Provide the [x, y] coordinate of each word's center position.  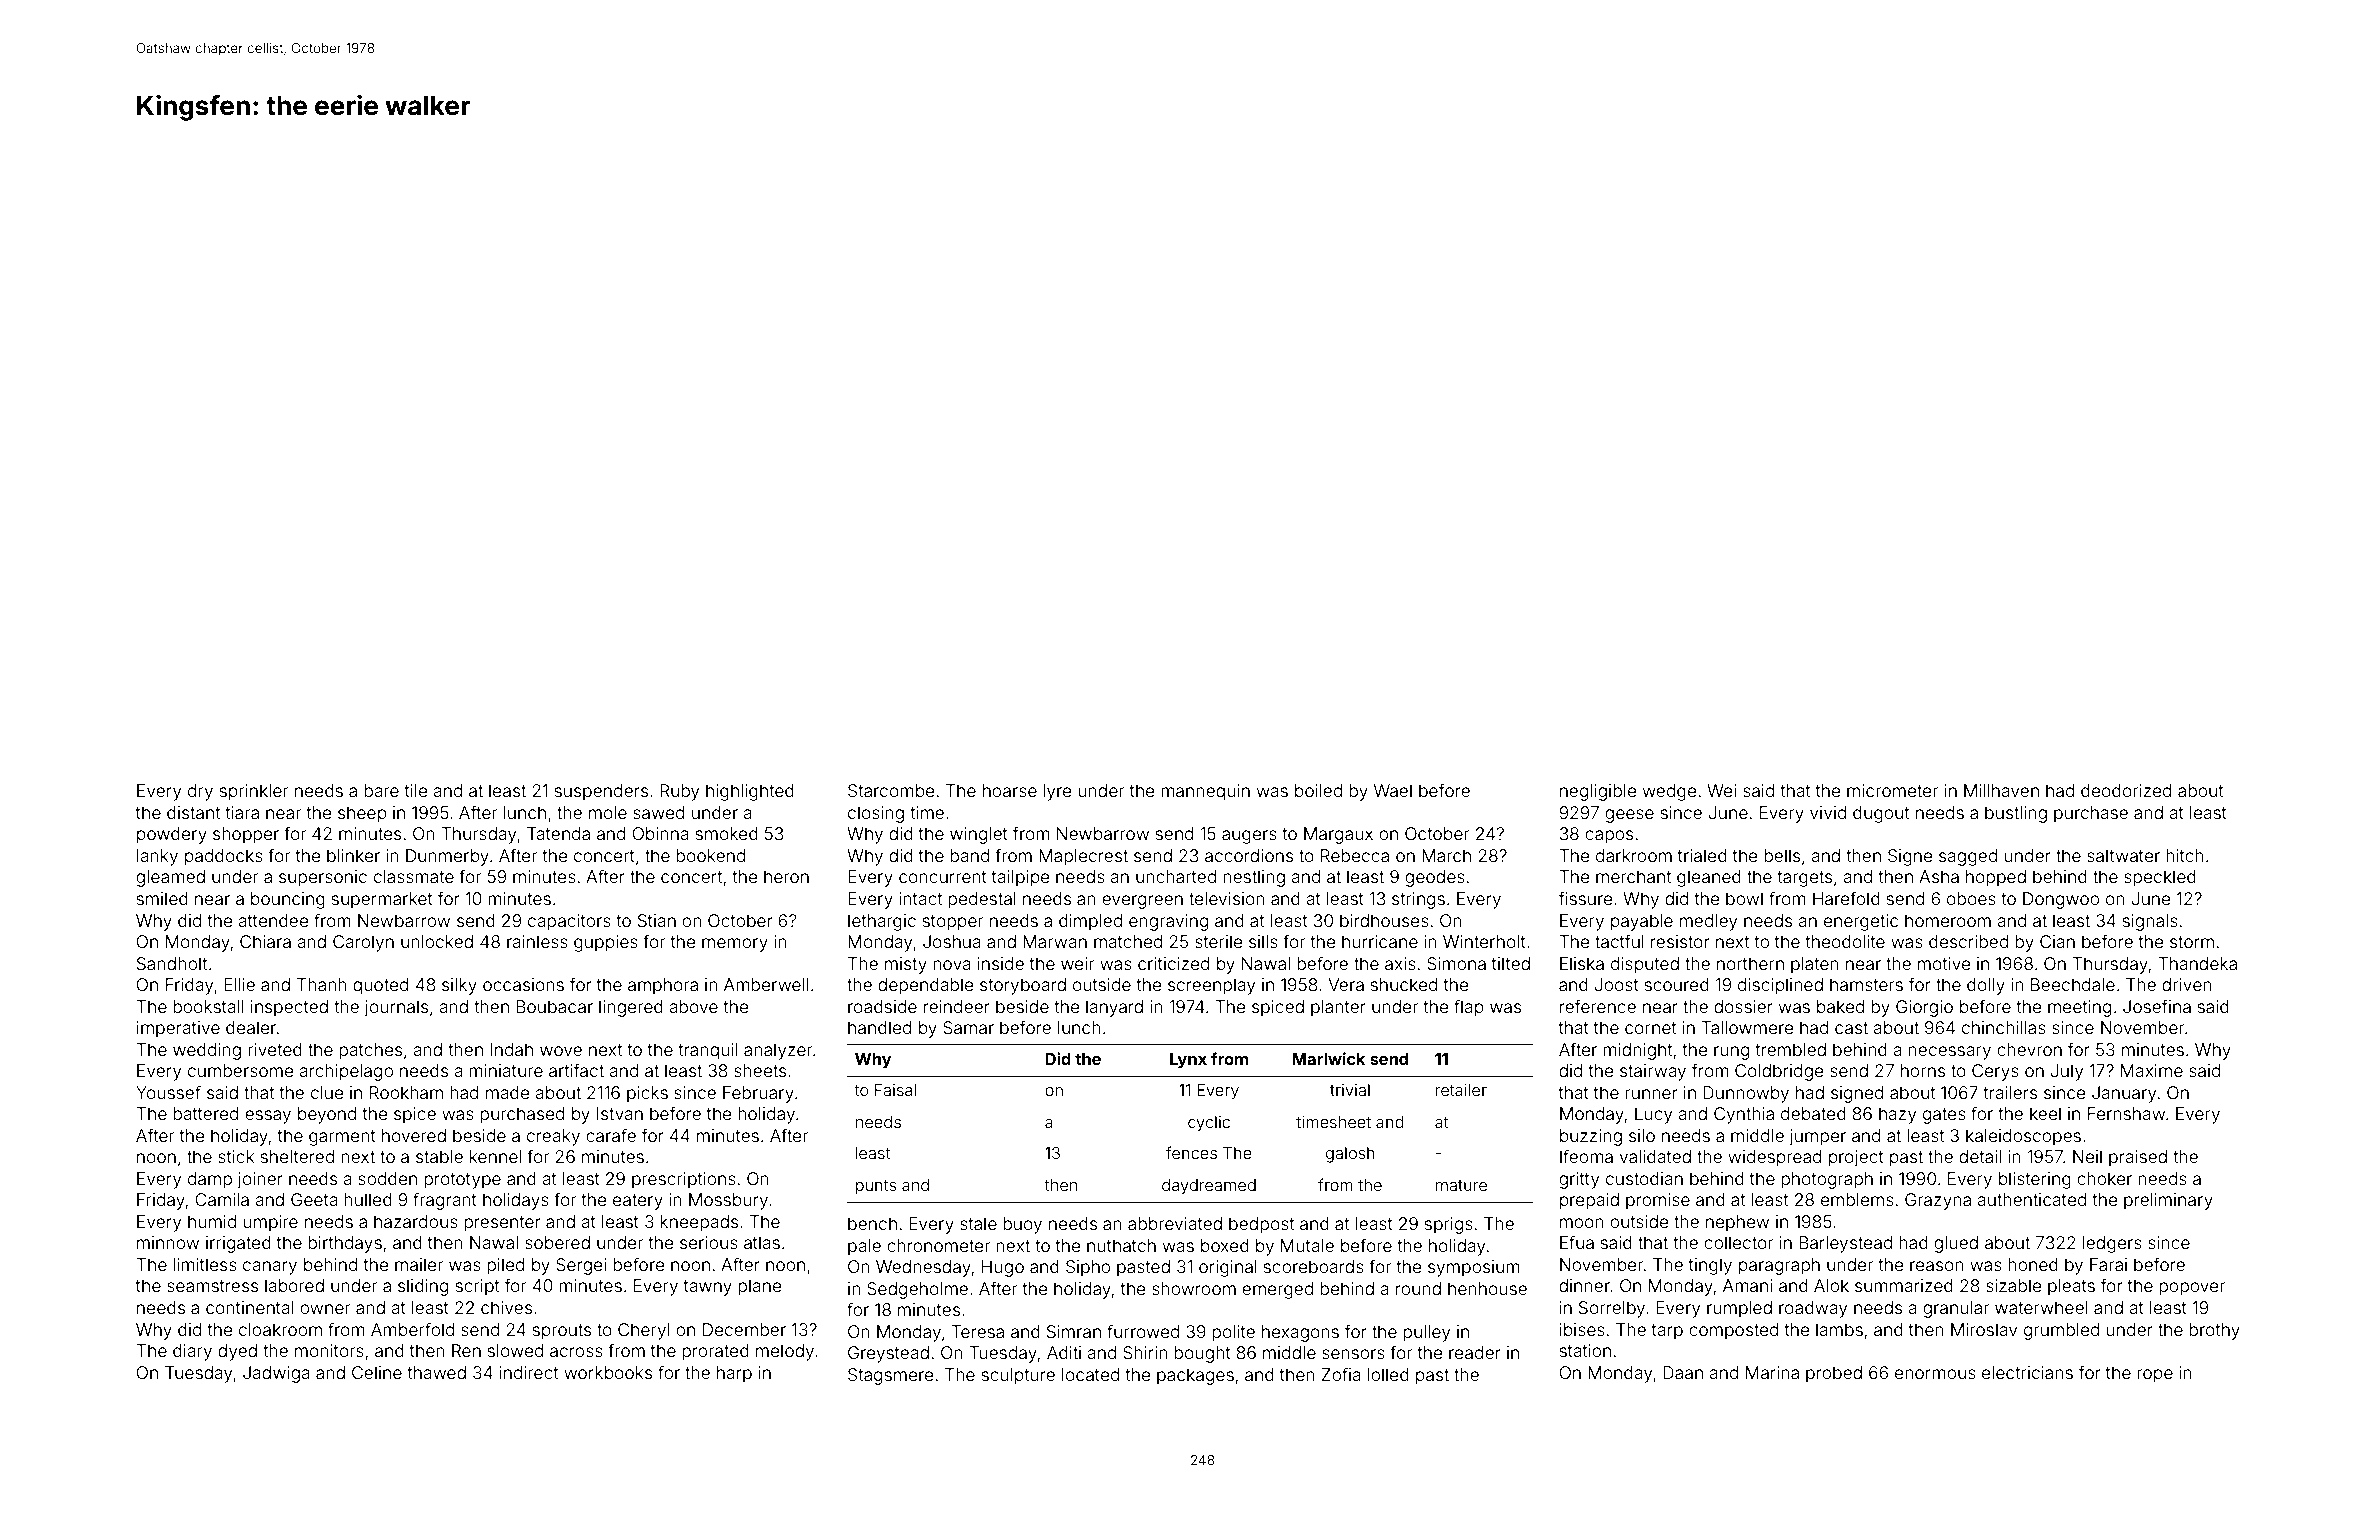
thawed [436, 1372]
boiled [1318, 790]
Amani [1747, 1285]
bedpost [1261, 1225]
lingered [631, 1008]
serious [709, 1242]
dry [200, 792]
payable [1642, 922]
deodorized [2126, 790]
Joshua [952, 941]
